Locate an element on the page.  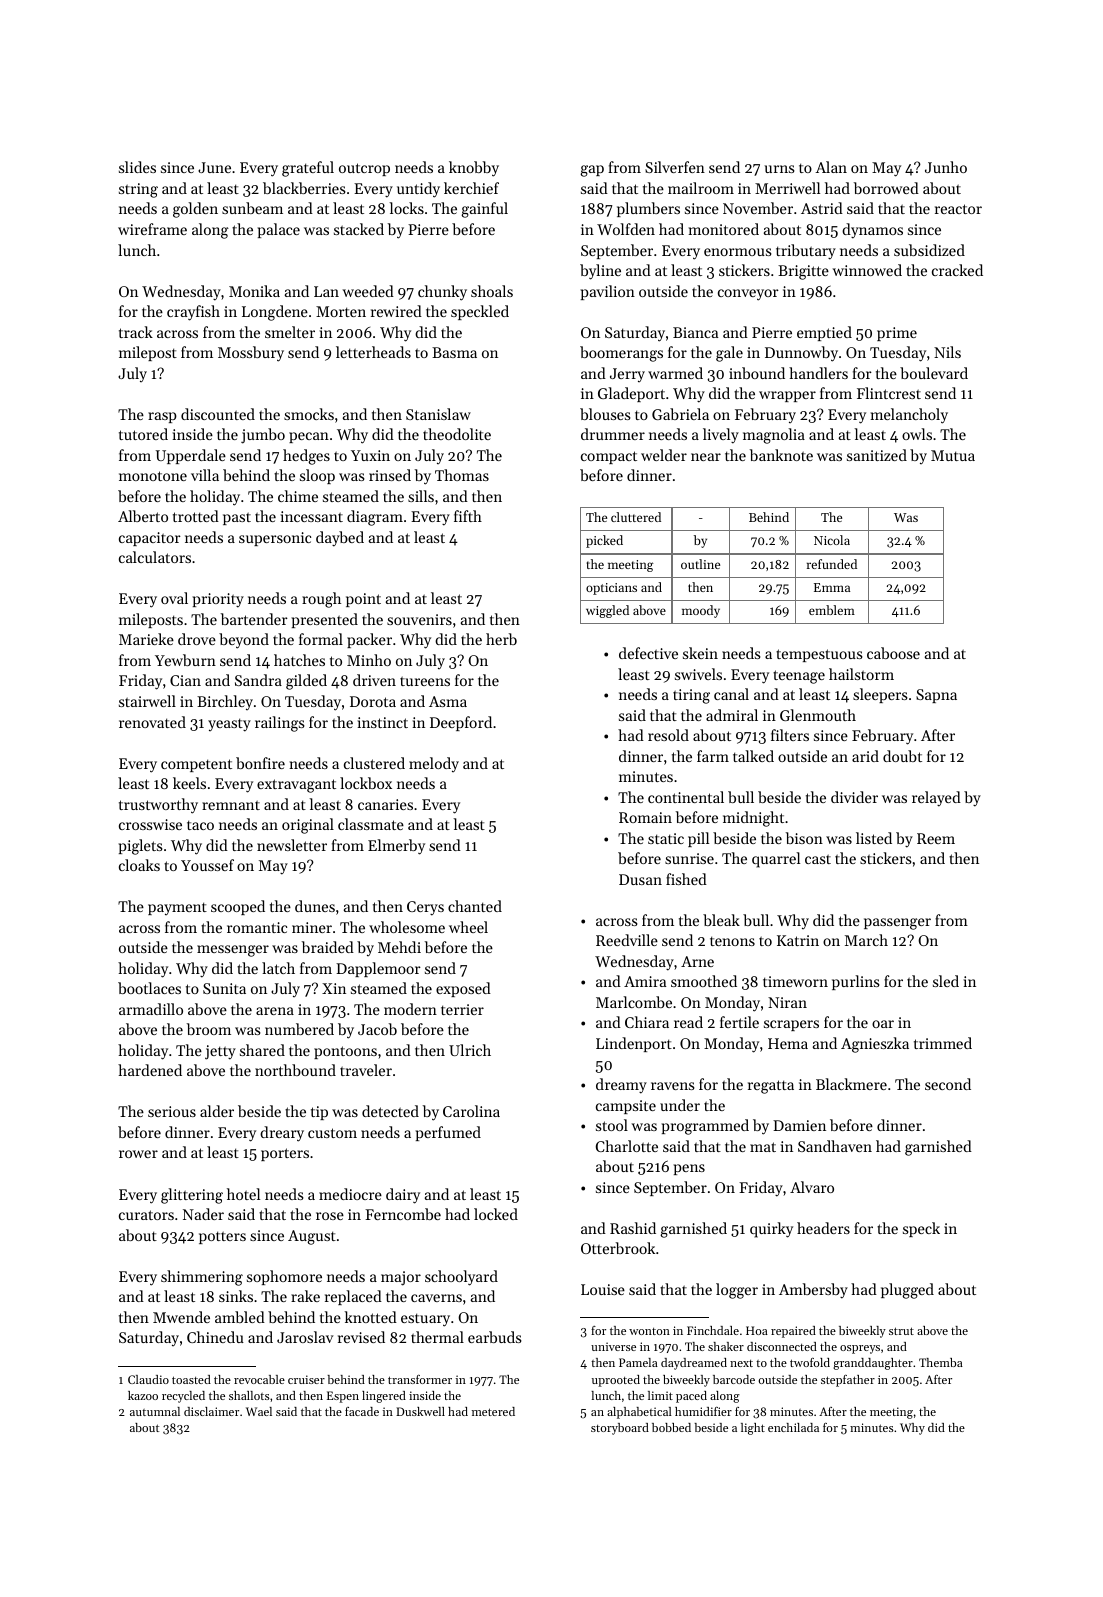
locked is located at coordinates (496, 1214).
